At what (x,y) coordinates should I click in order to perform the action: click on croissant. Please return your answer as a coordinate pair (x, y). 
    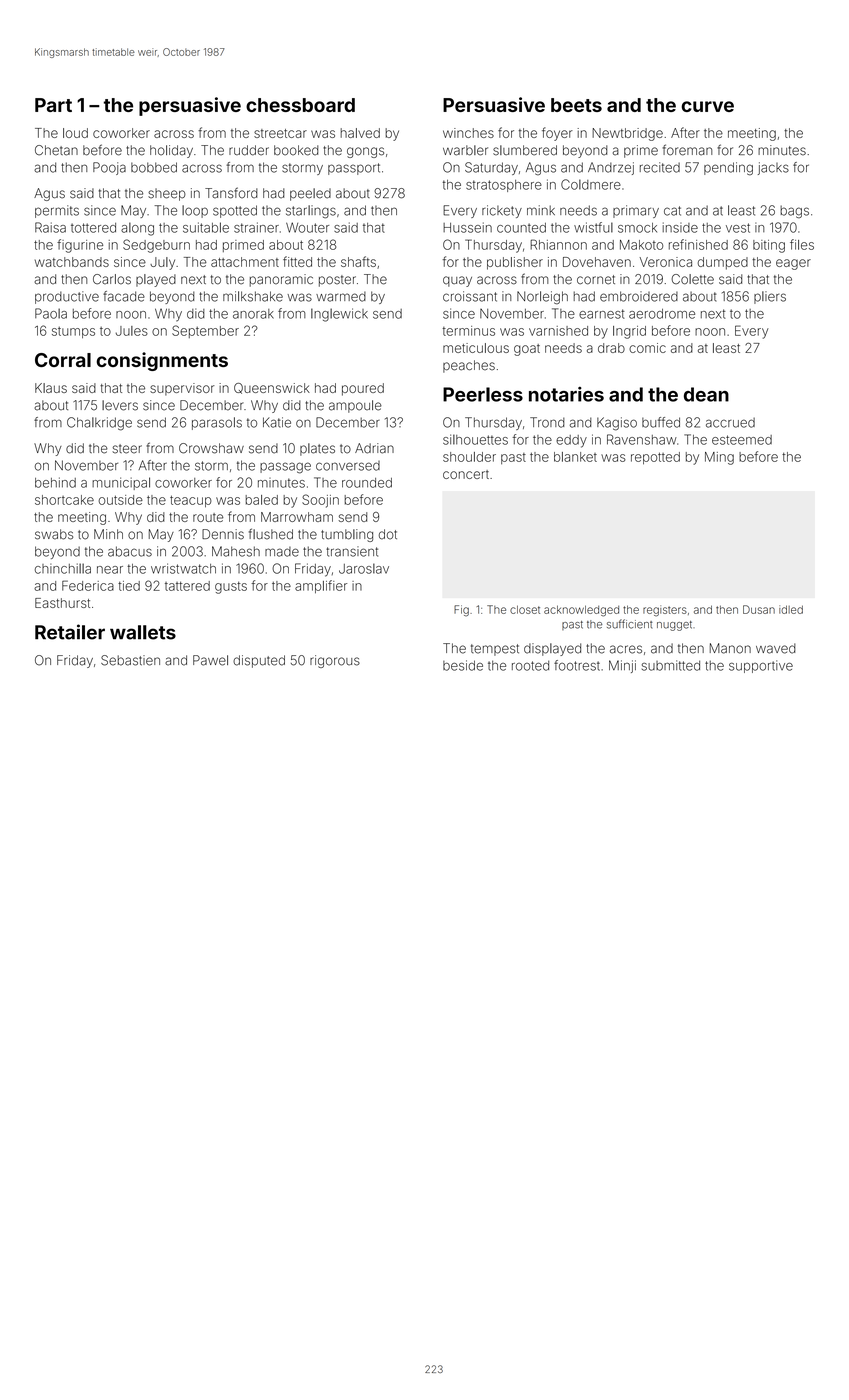
    Looking at the image, I should click on (470, 296).
